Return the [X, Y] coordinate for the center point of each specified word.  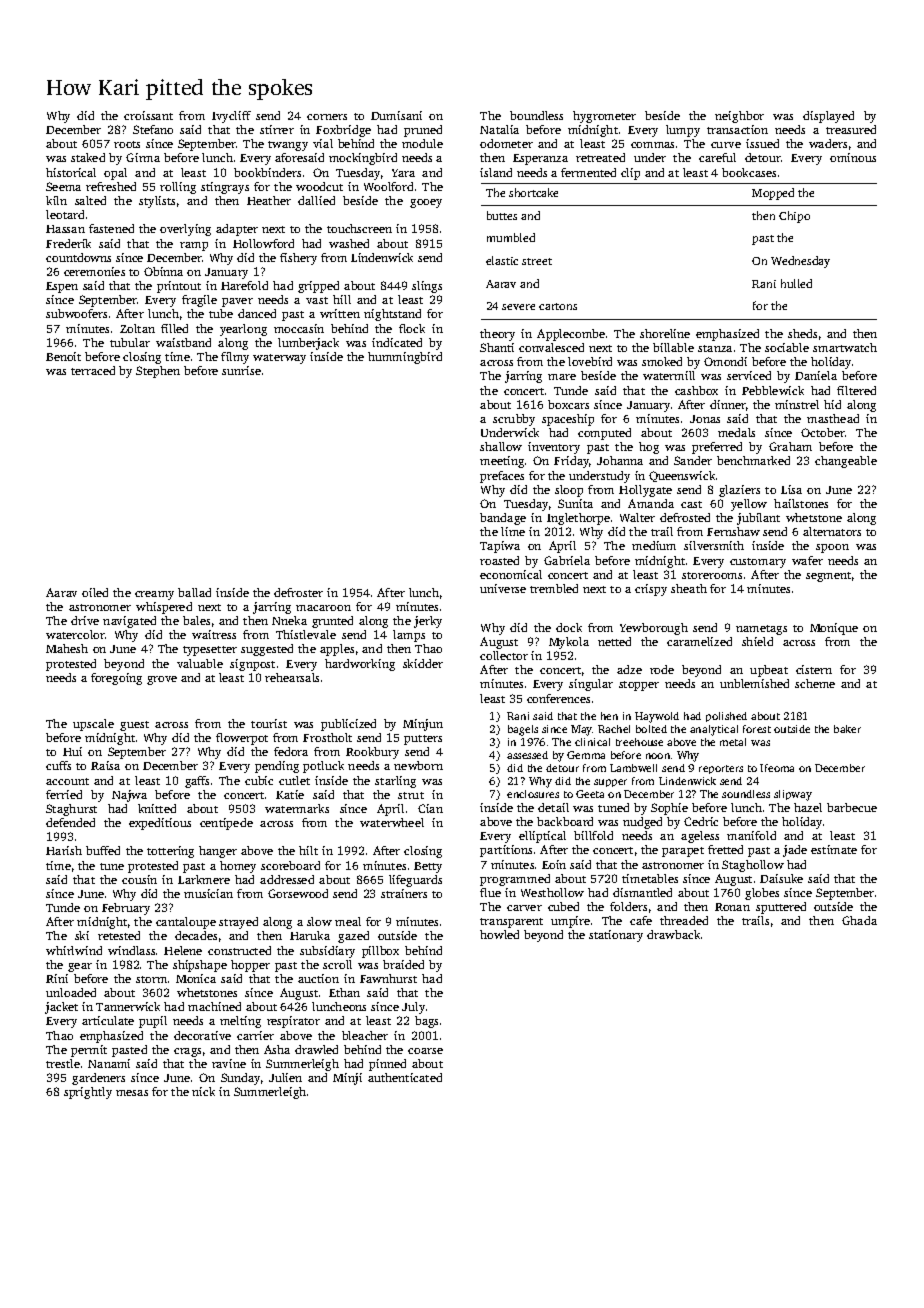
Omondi [725, 361]
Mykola [569, 643]
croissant [148, 115]
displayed [828, 117]
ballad [194, 592]
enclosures [533, 794]
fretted [725, 849]
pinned [387, 1065]
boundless [536, 115]
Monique [834, 629]
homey [238, 867]
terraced [93, 370]
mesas [132, 1093]
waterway [279, 359]
